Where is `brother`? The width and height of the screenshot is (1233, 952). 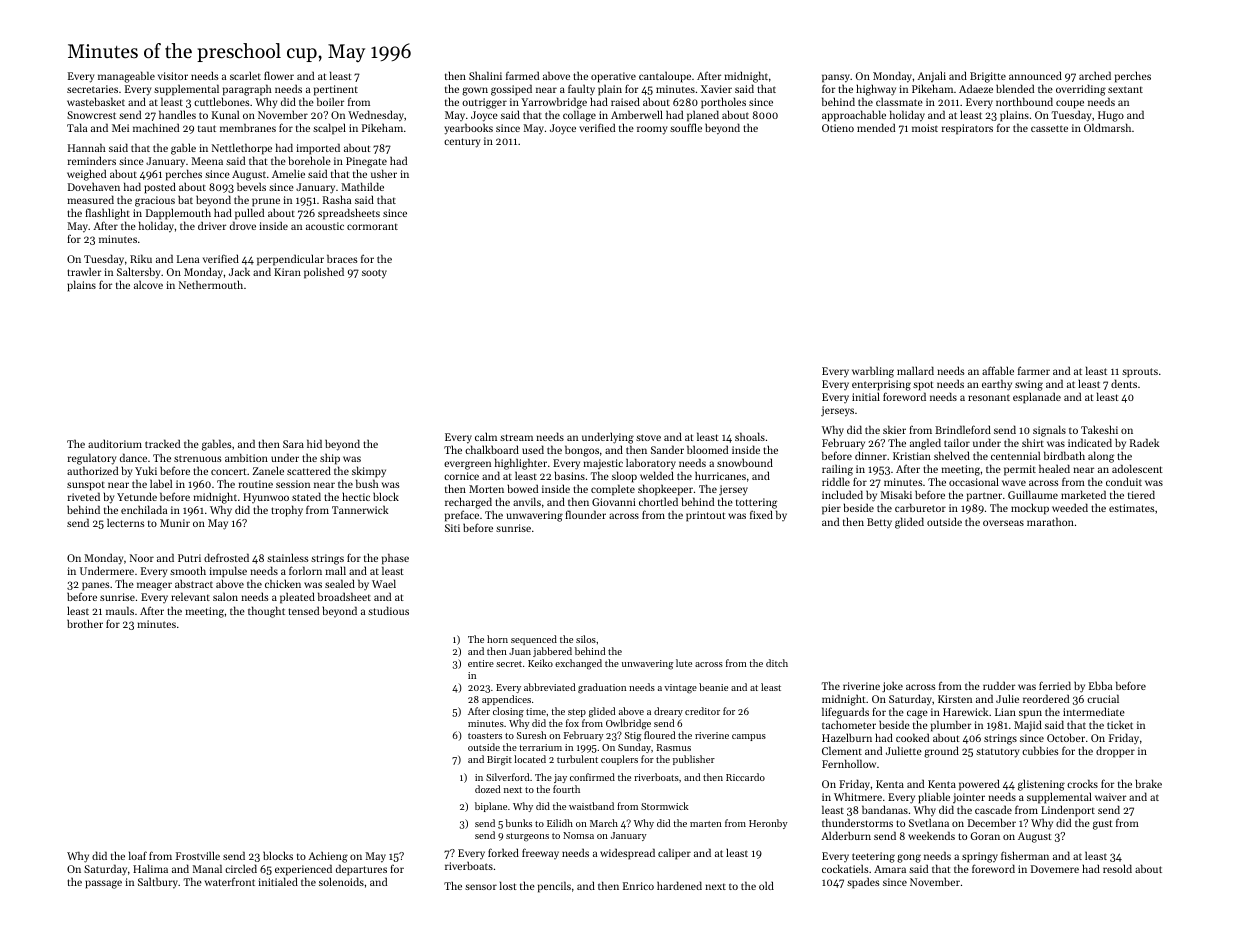 brother is located at coordinates (85, 623).
